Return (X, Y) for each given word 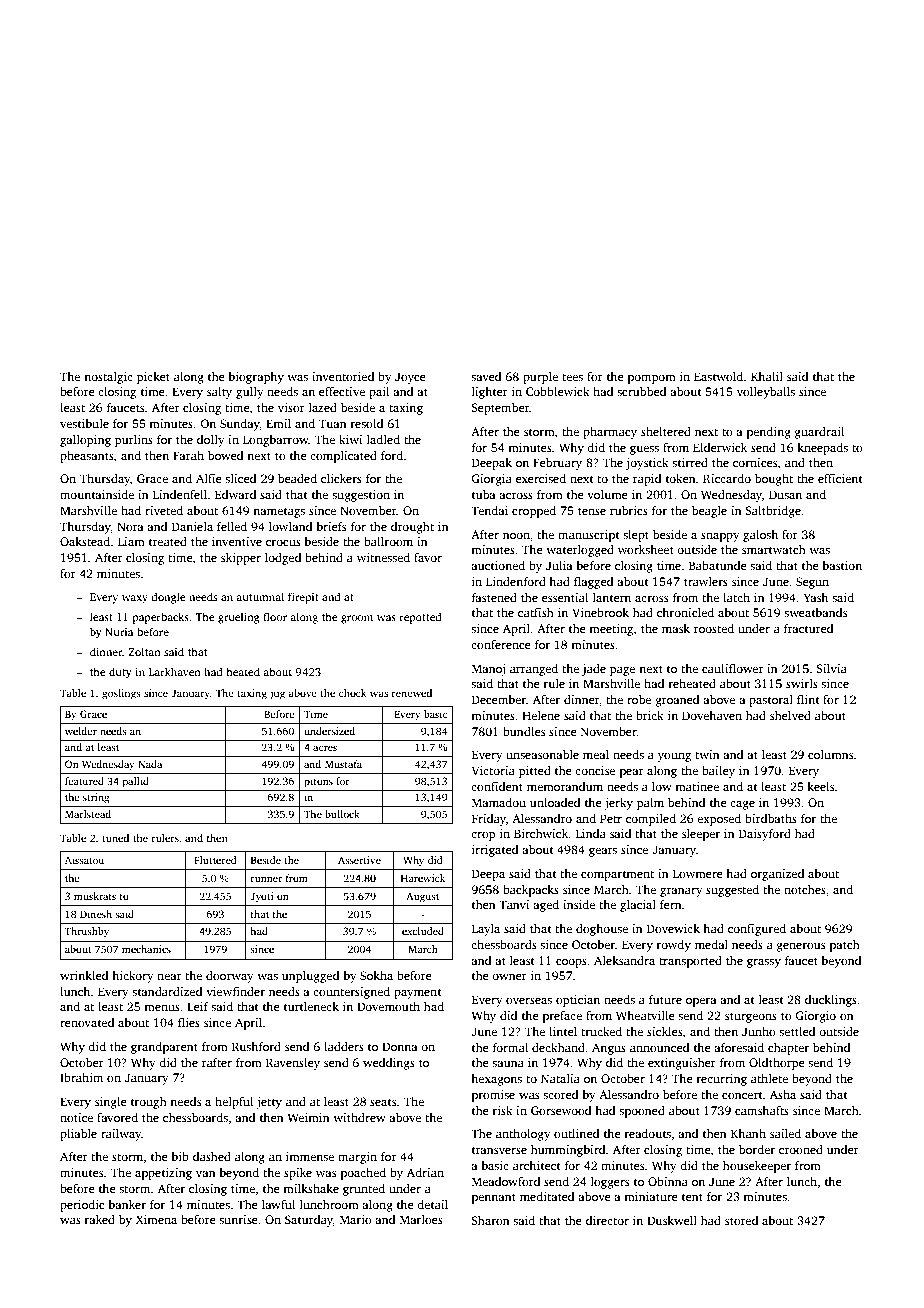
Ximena (156, 1219)
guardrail (819, 433)
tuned (115, 838)
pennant (494, 1198)
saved (486, 376)
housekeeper (757, 1167)
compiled (651, 820)
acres (325, 748)
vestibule (84, 423)
